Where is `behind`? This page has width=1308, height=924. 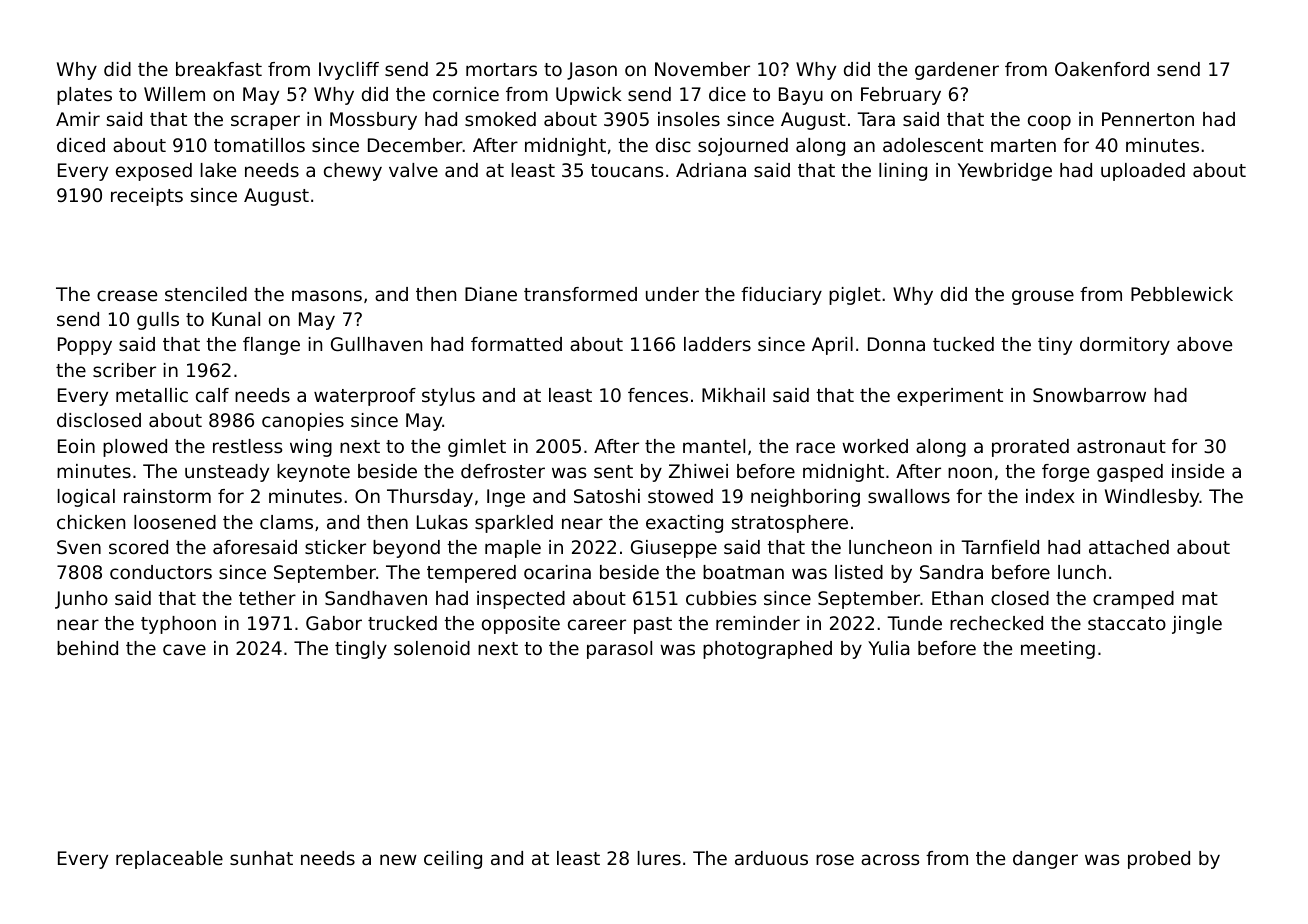
behind is located at coordinates (87, 648).
